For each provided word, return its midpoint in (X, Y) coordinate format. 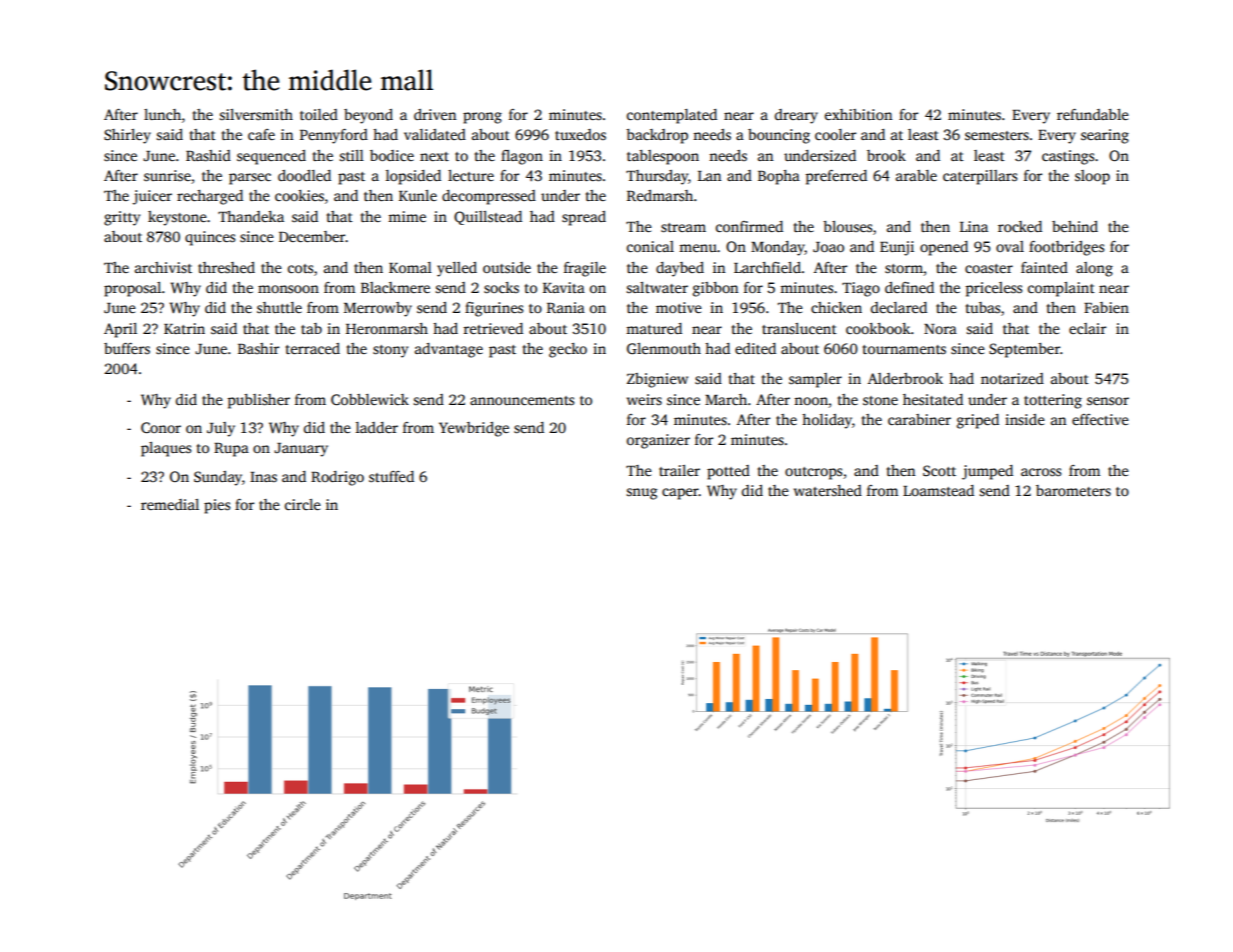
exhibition (858, 114)
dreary (796, 116)
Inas (263, 477)
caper (680, 494)
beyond (368, 116)
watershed (828, 490)
